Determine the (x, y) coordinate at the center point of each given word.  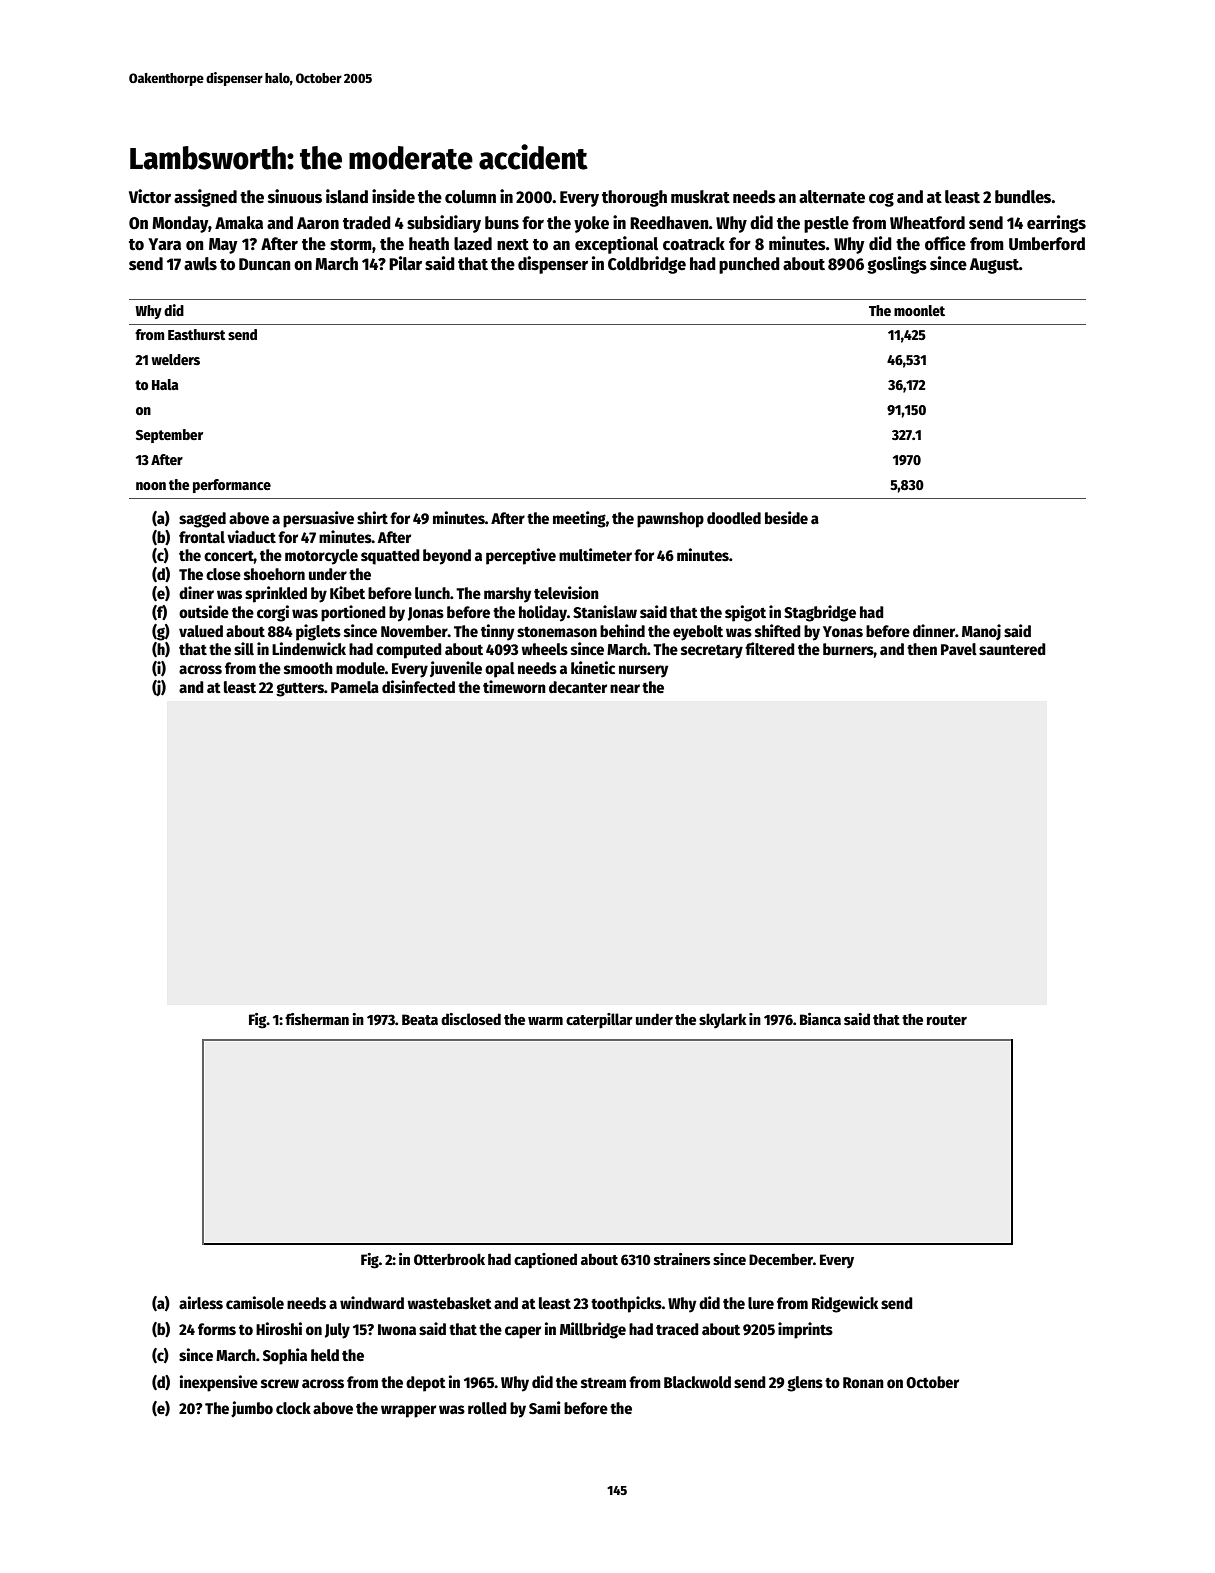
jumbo (252, 1409)
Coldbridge (647, 265)
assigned (205, 198)
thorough (634, 198)
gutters (300, 690)
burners (848, 649)
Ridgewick (845, 1304)
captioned (545, 1261)
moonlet (919, 310)
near (625, 689)
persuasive (318, 519)
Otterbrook (449, 1259)
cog (881, 200)
